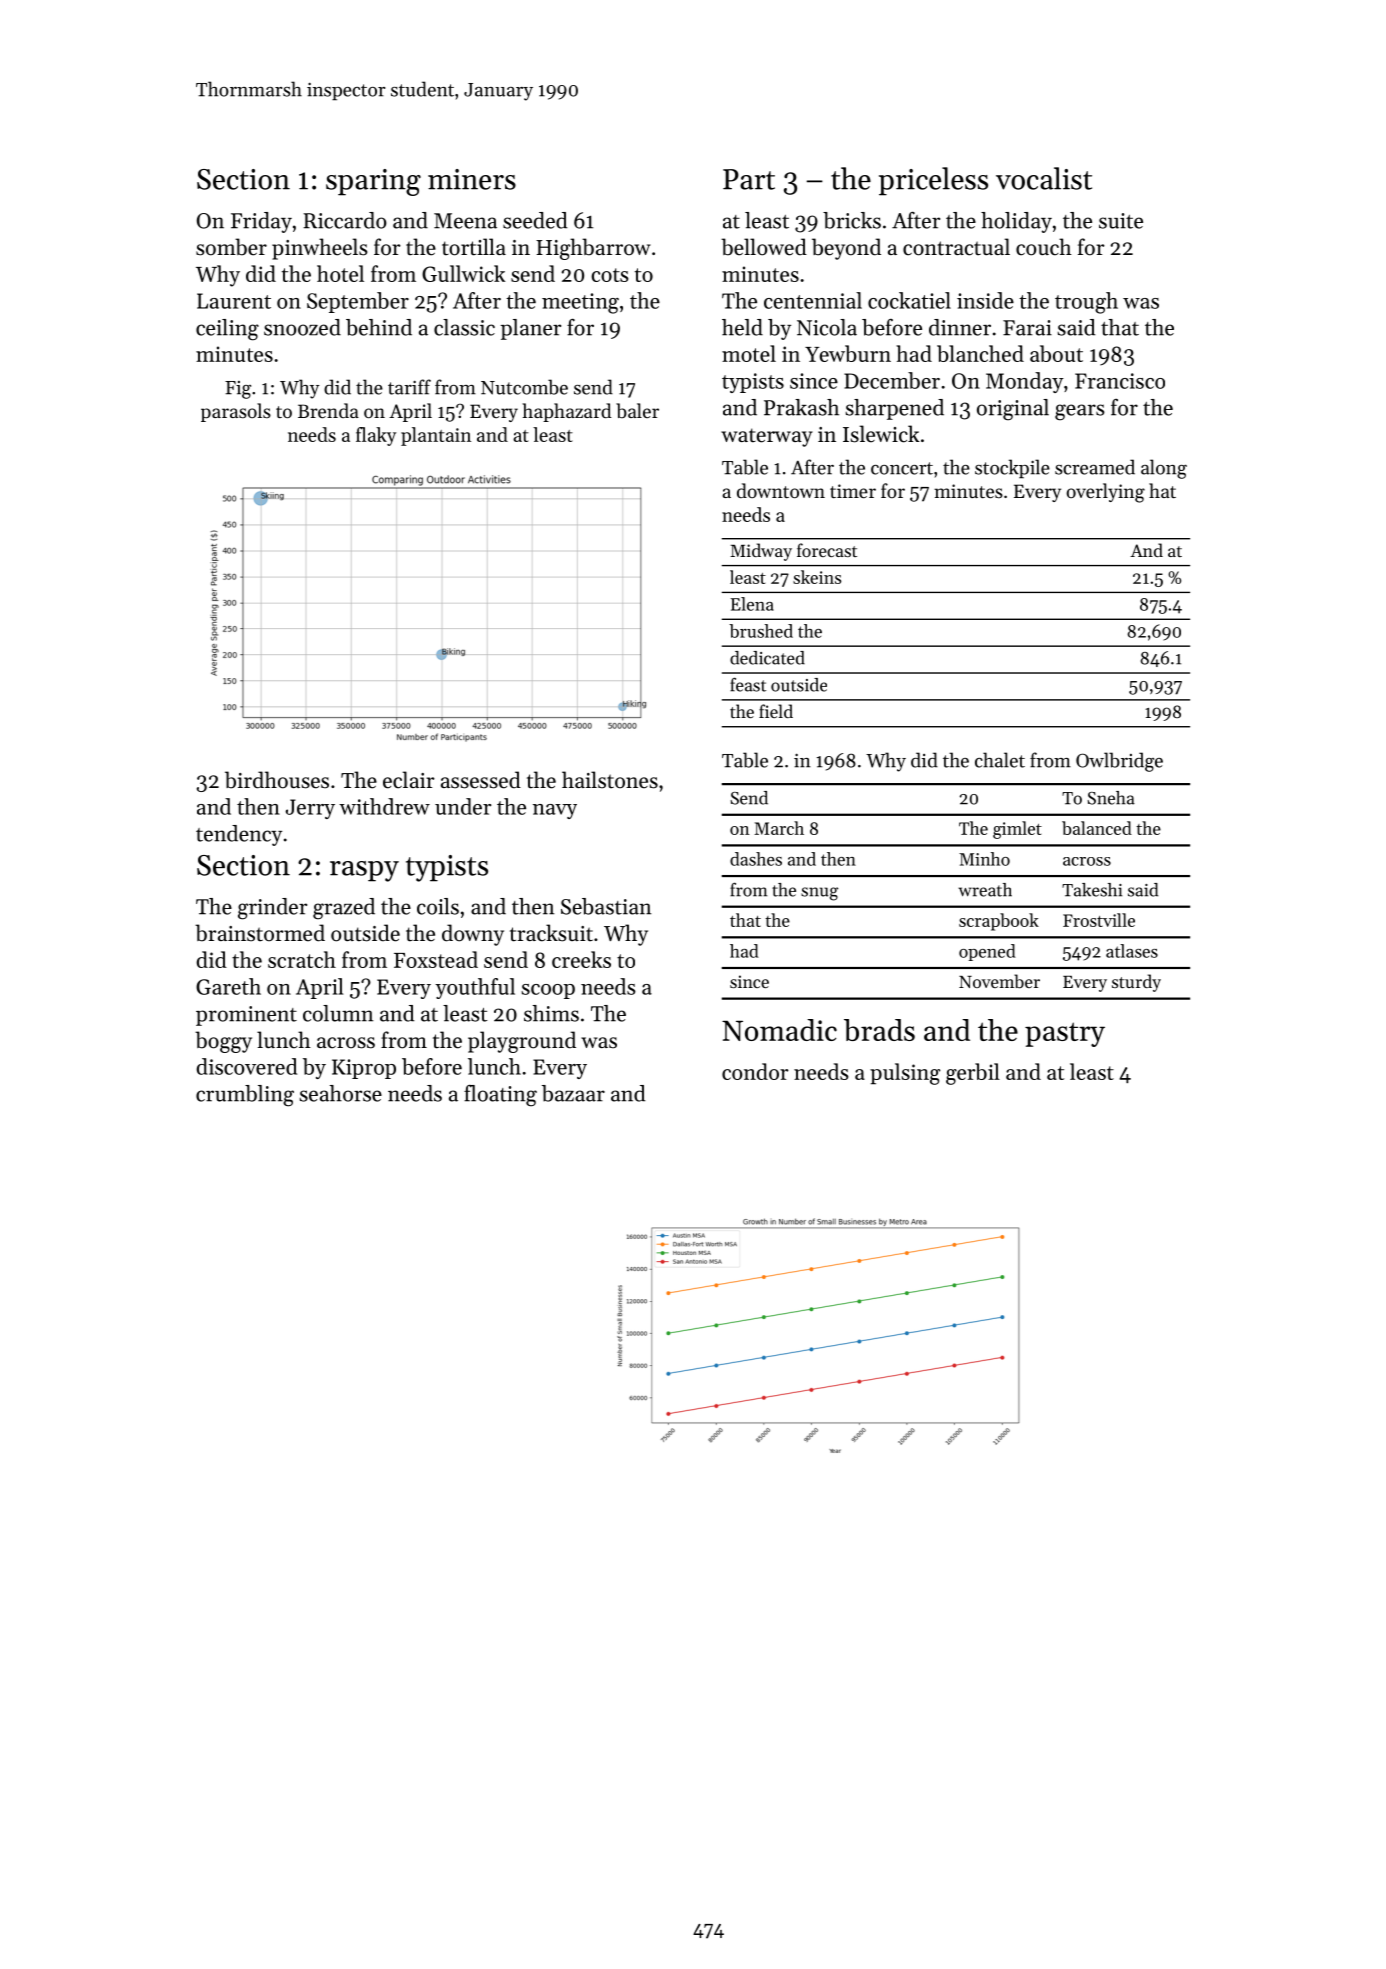 The height and width of the page is (1969, 1386). What do you see at coordinates (277, 780) in the page?
I see `birdhouses` at bounding box center [277, 780].
